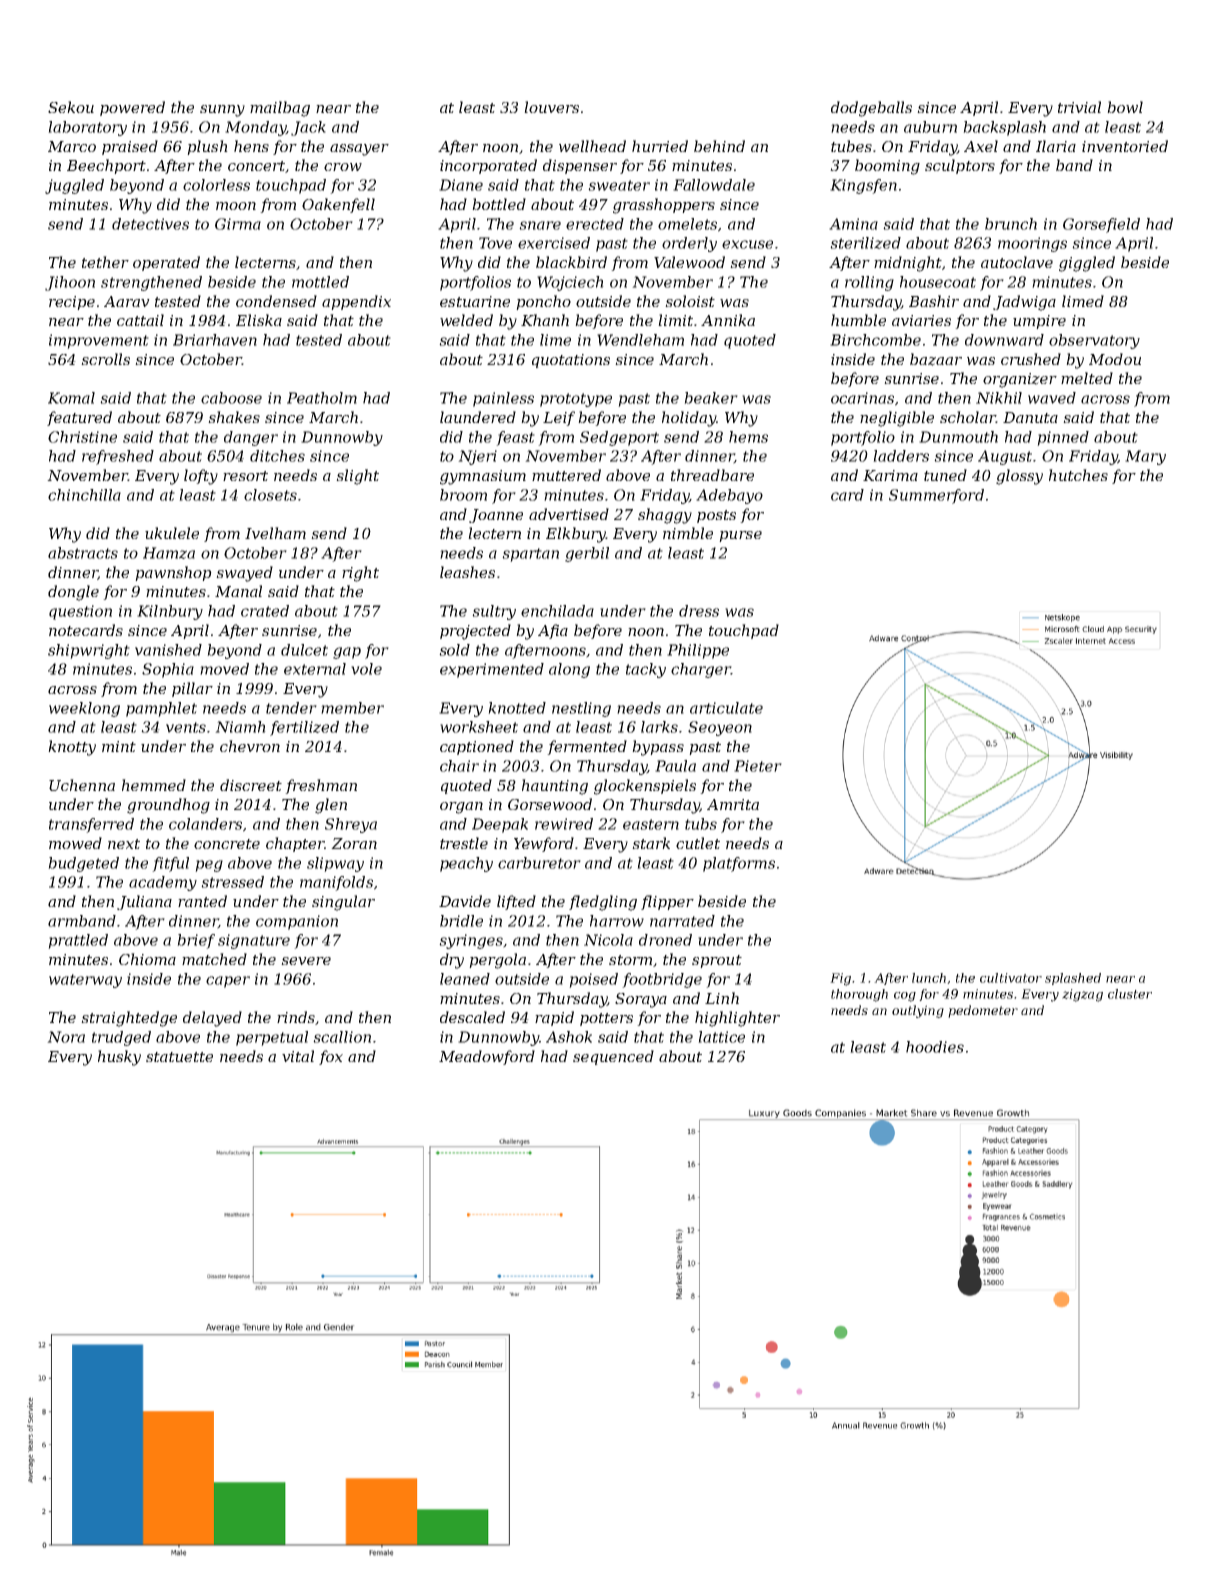 The width and height of the screenshot is (1225, 1585). I want to click on hoodies, so click(935, 1047).
